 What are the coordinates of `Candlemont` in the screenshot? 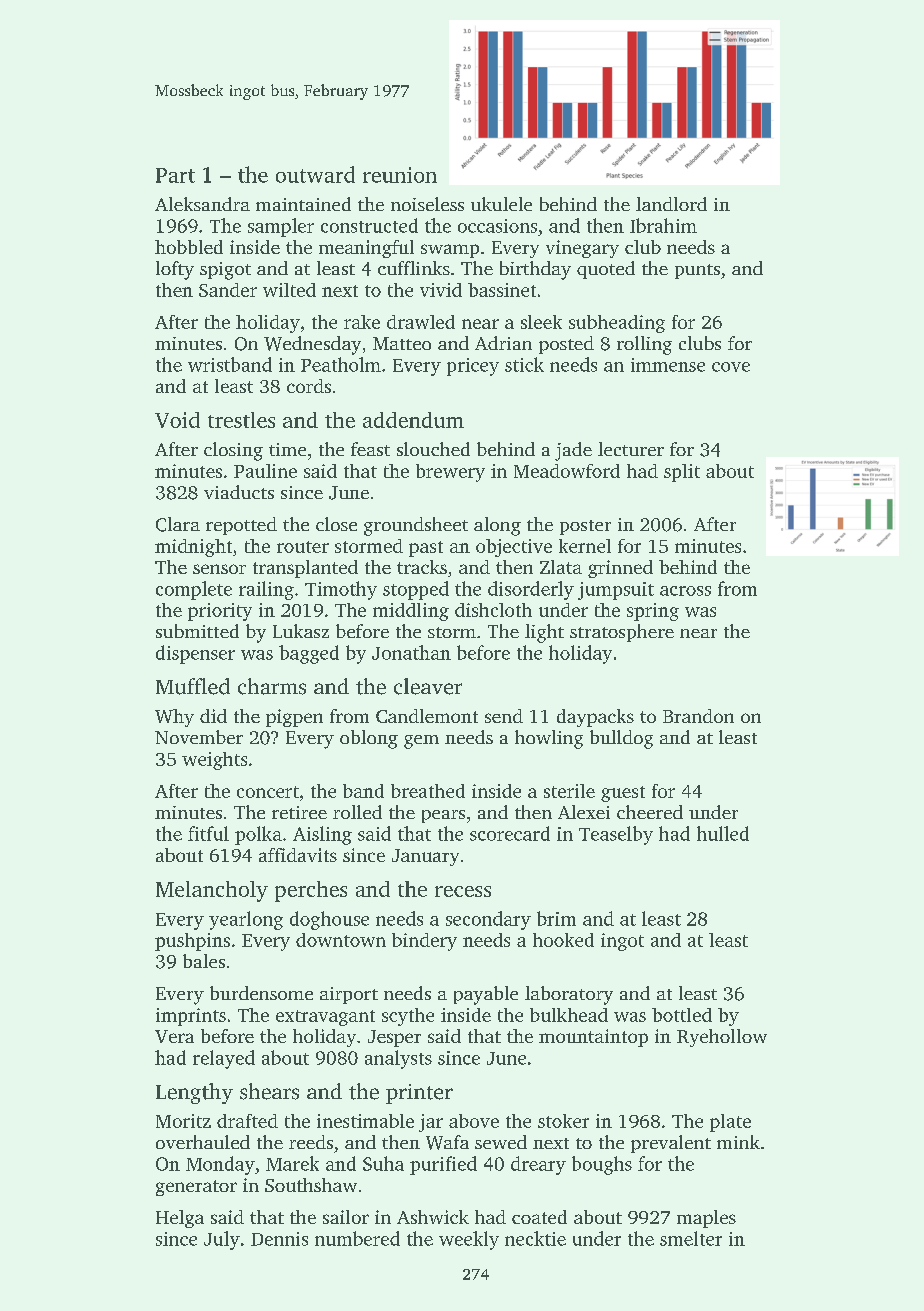 It's located at (427, 716).
